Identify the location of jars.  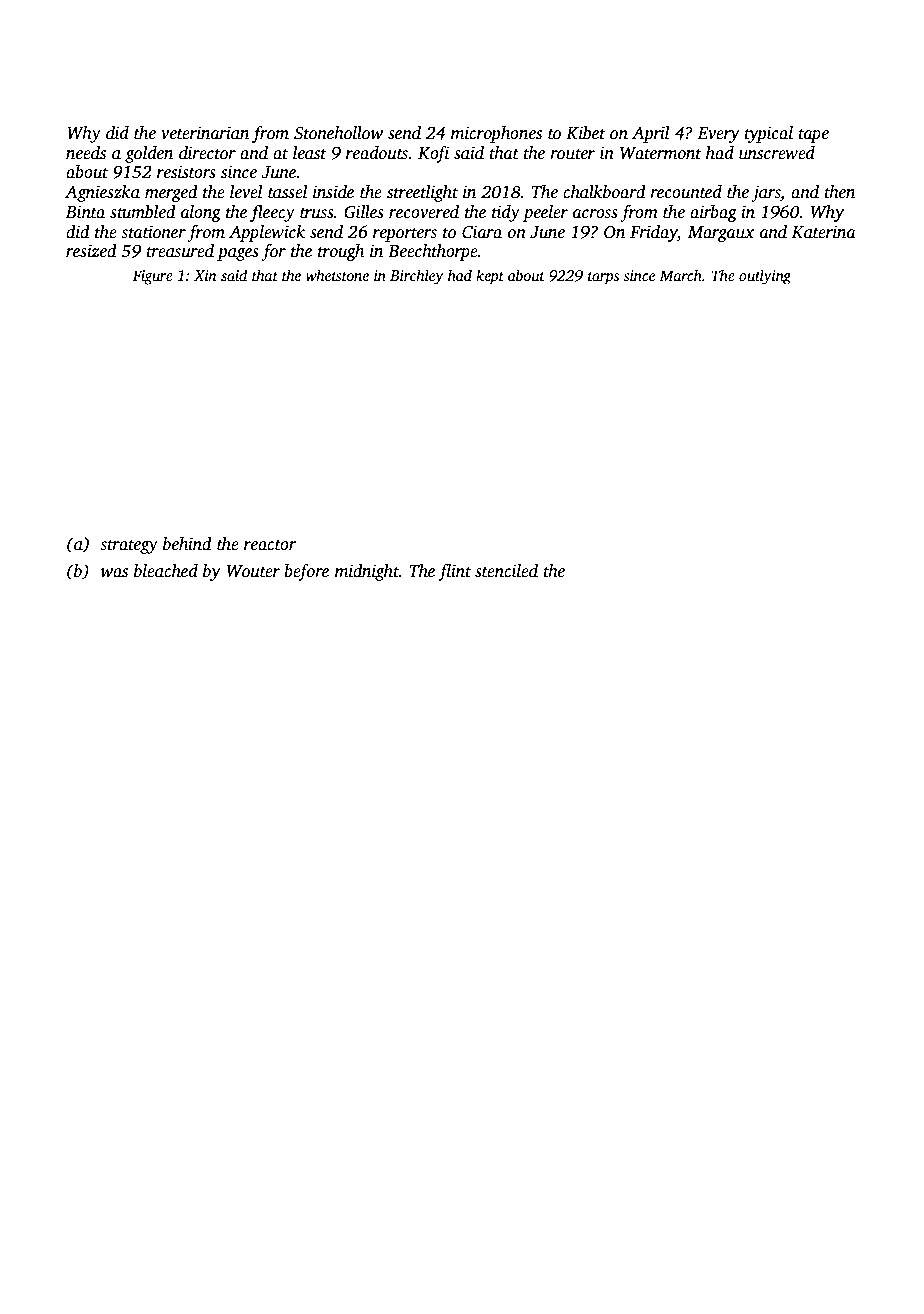
(766, 193).
